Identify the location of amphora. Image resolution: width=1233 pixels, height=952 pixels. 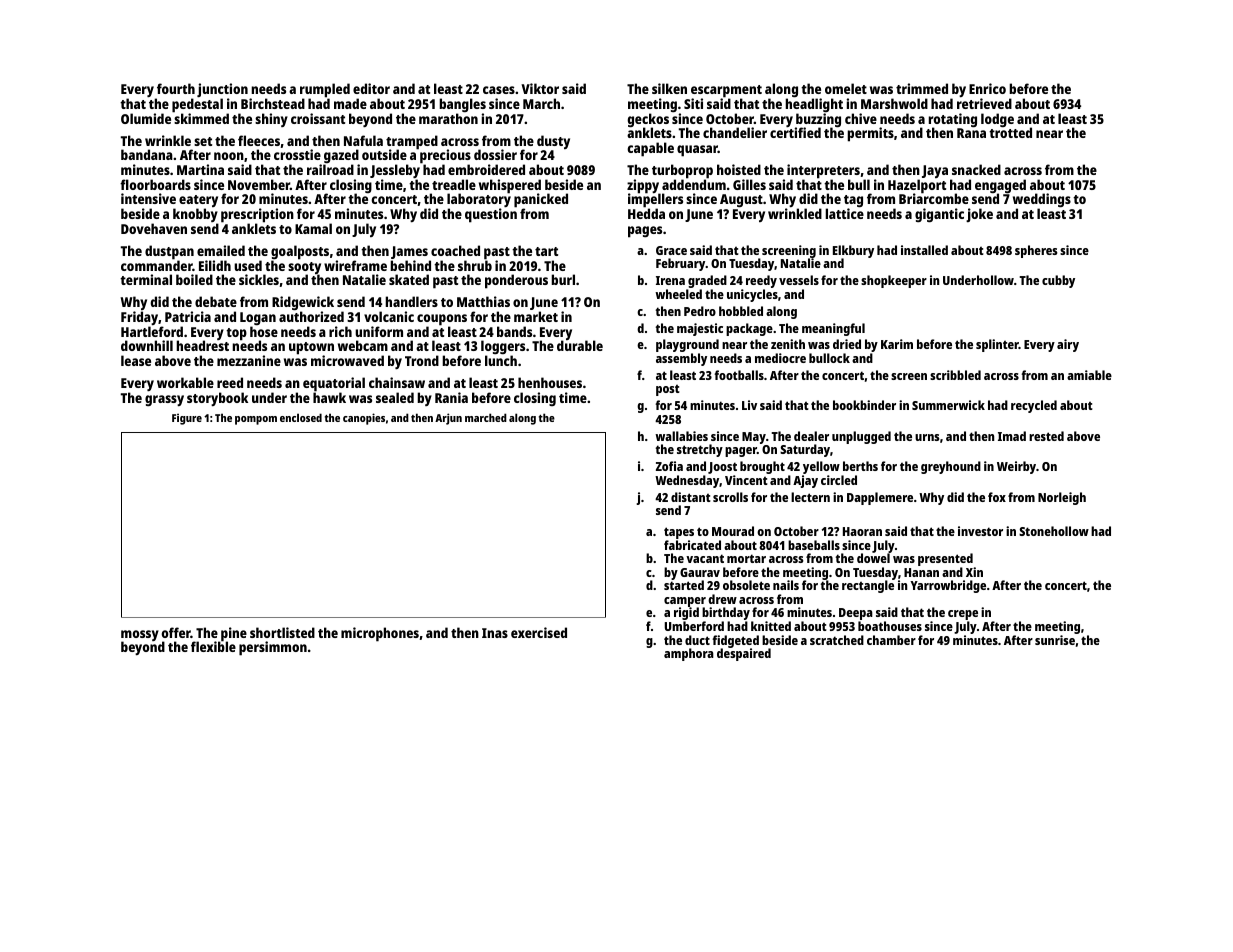
(689, 654).
